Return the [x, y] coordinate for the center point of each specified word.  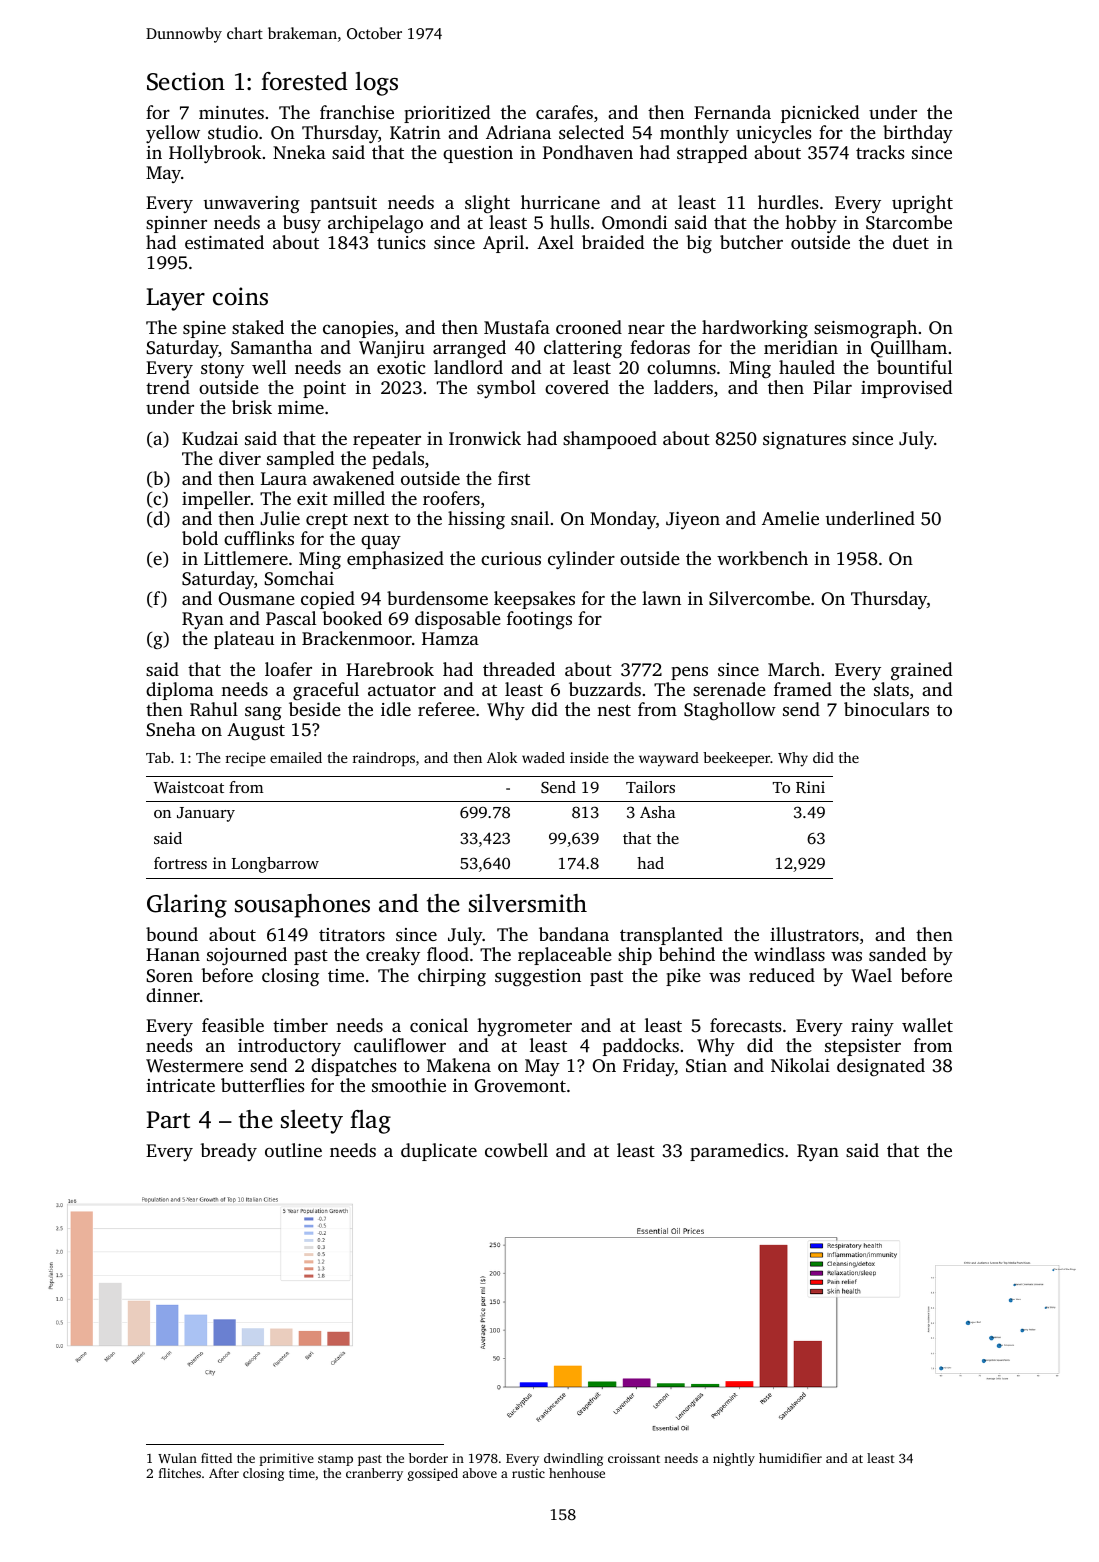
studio [233, 132]
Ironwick [485, 438]
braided [613, 242]
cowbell [516, 1150]
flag [370, 1122]
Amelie [790, 518]
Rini [810, 787]
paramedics [737, 1152]
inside [589, 757]
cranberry [374, 1474]
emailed [296, 757]
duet [911, 242]
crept [327, 521]
